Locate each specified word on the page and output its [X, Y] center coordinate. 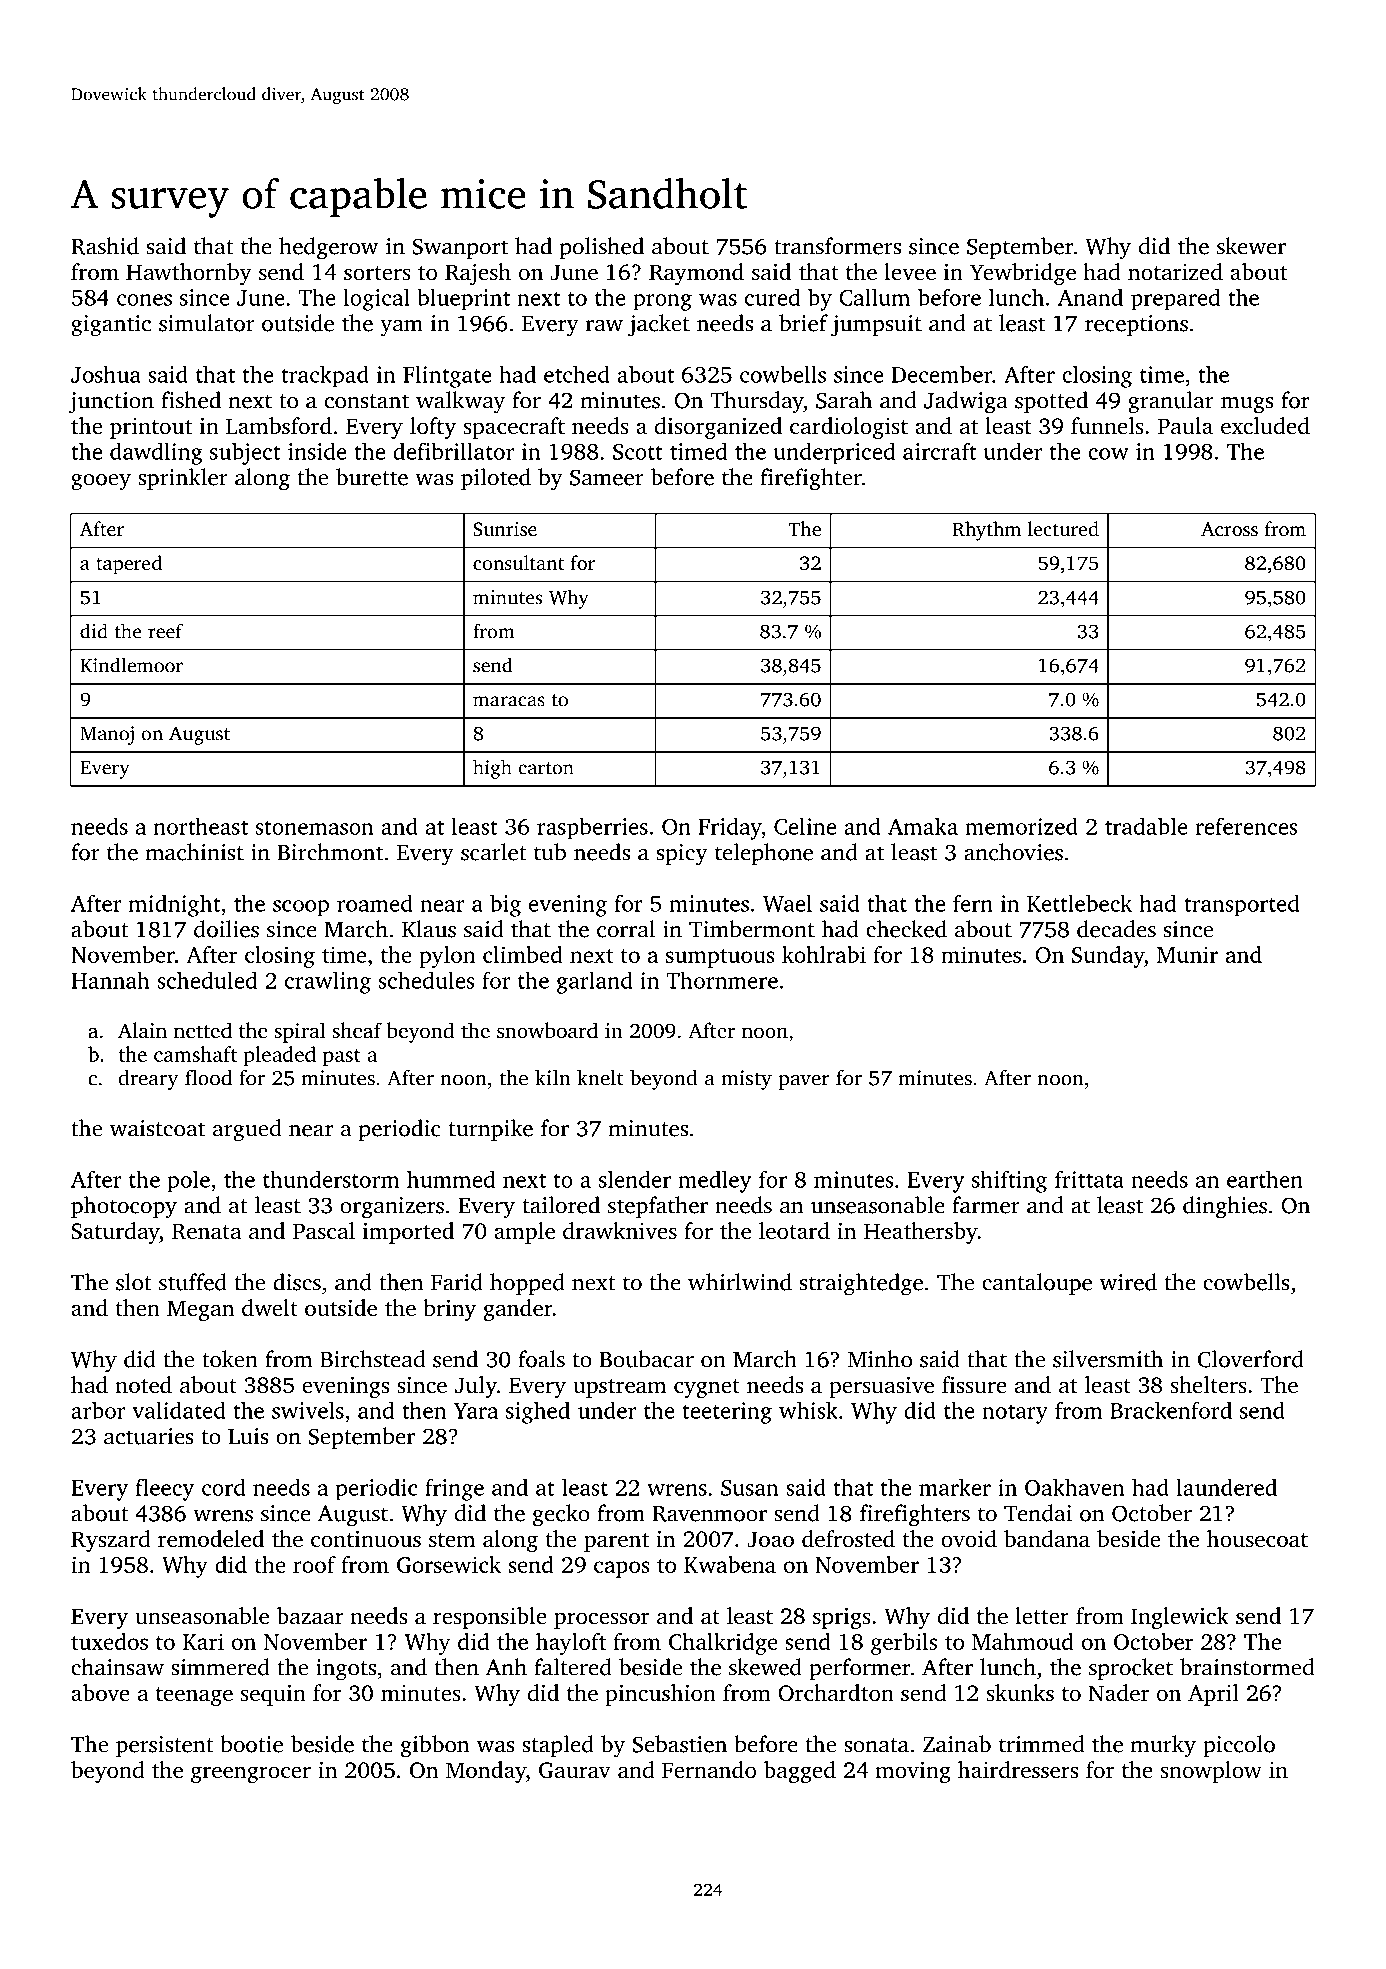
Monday [486, 1772]
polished [602, 248]
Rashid [105, 246]
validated [179, 1410]
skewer [1251, 246]
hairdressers [1018, 1770]
